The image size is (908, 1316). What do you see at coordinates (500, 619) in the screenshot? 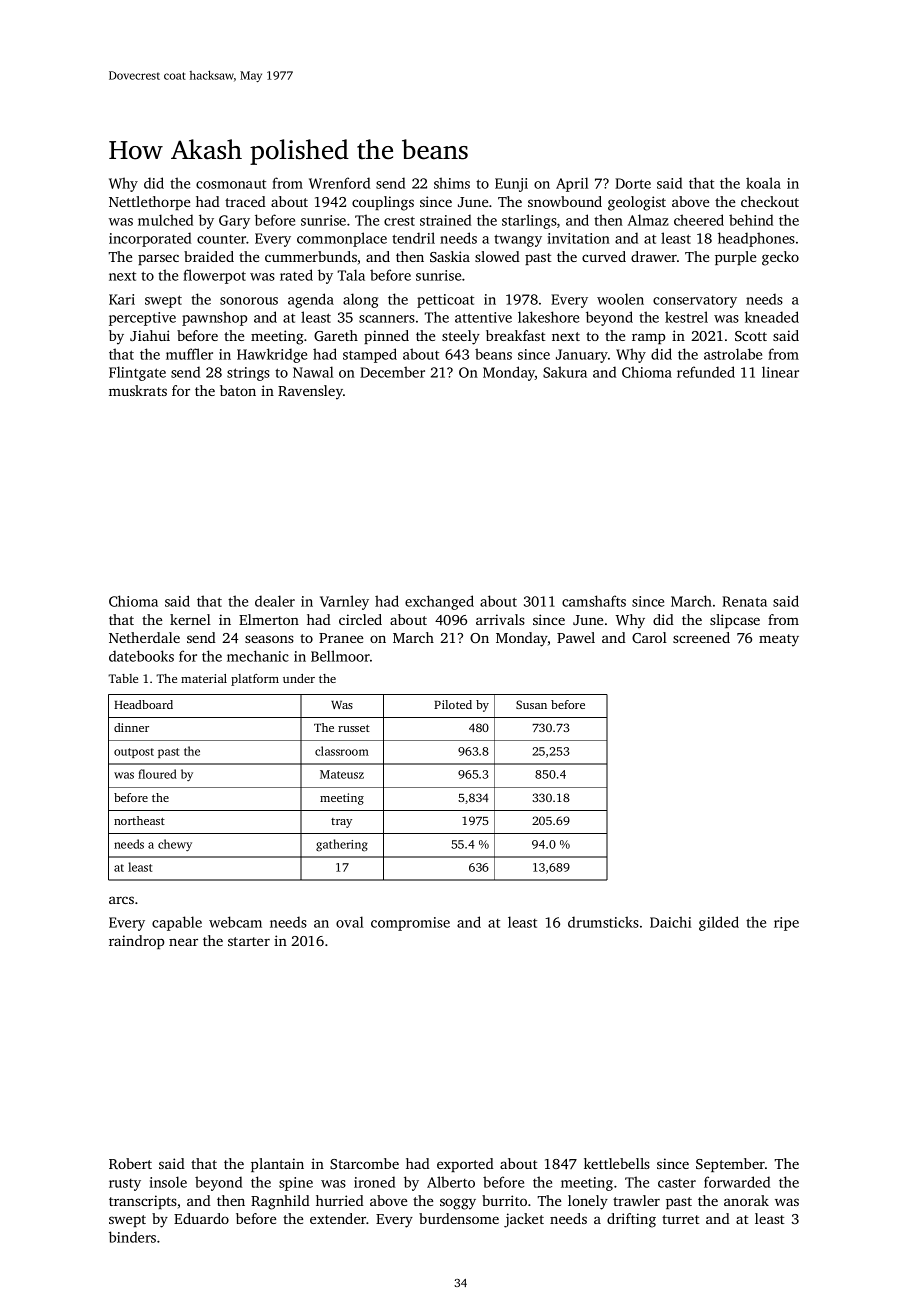
I see `arrivals` at bounding box center [500, 619].
